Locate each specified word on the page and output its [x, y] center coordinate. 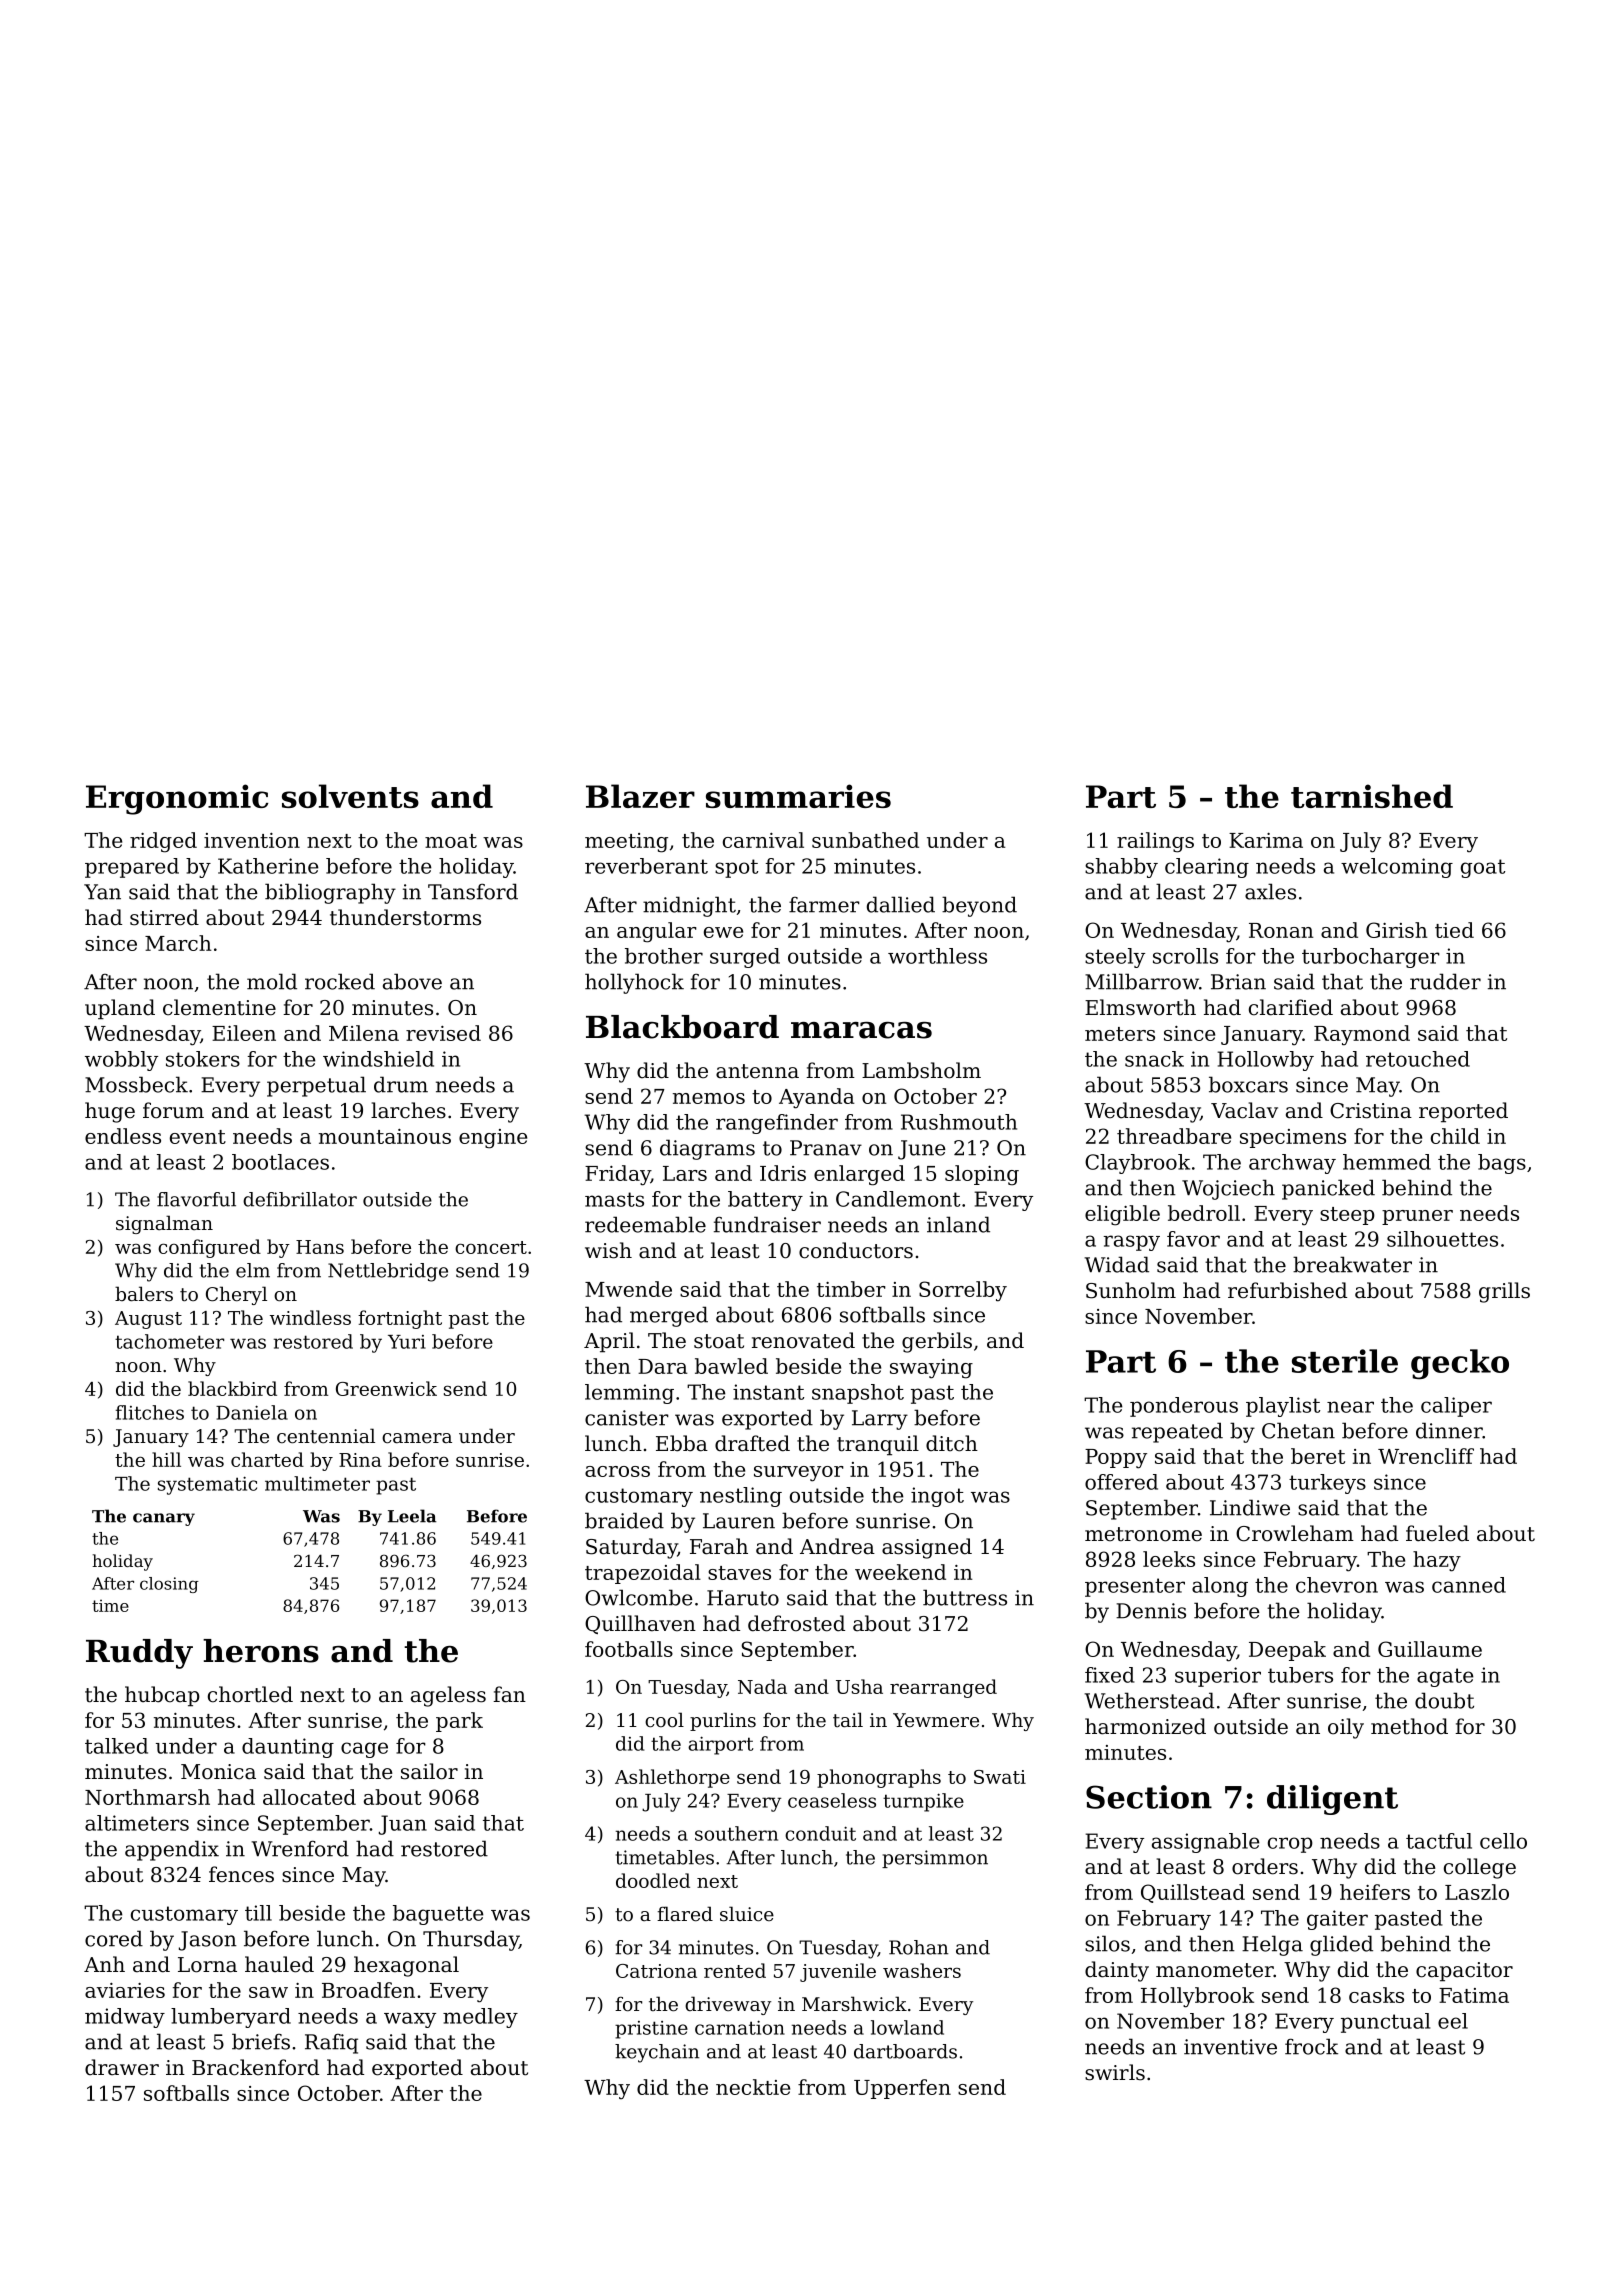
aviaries [125, 1990]
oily [1346, 1728]
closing [169, 1585]
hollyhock [634, 983]
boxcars [1248, 1084]
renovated [803, 1340]
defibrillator [300, 1199]
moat [451, 841]
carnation [740, 2027]
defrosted [796, 1623]
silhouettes [1442, 1239]
